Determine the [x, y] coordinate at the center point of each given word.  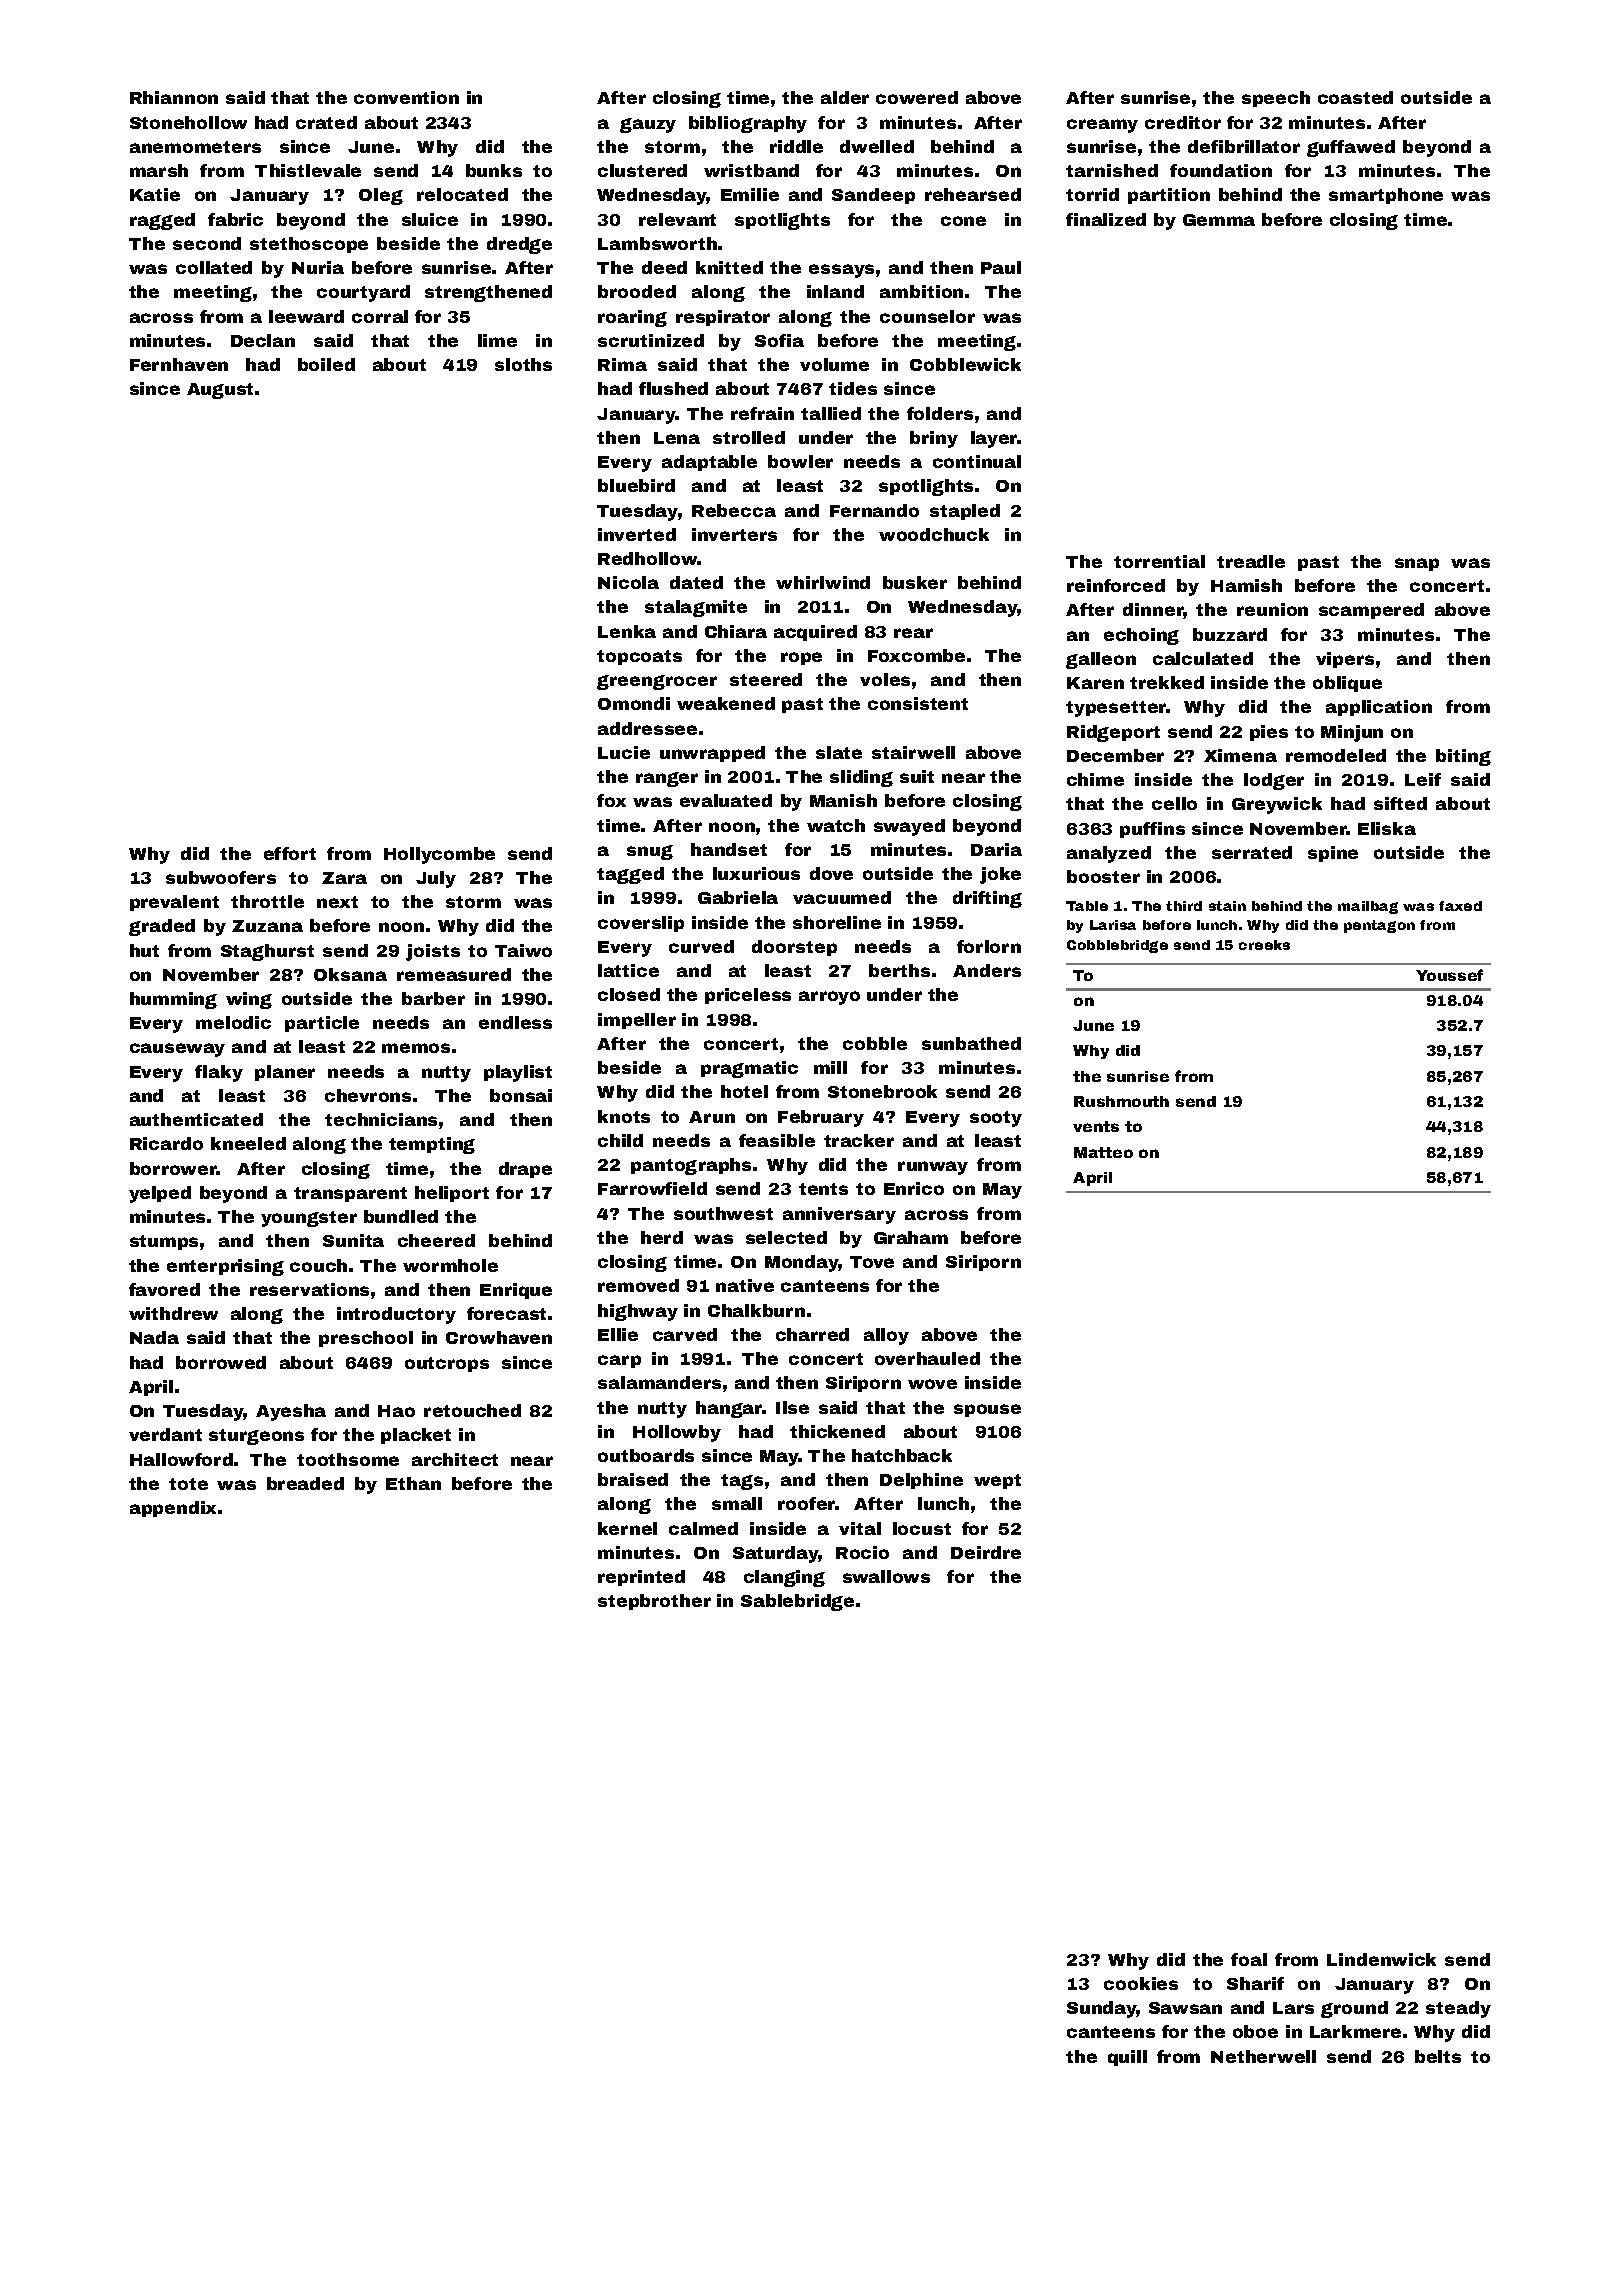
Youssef [1449, 975]
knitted [729, 267]
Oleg [381, 196]
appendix [173, 1509]
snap [1417, 564]
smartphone [1386, 196]
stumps [164, 1242]
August [220, 391]
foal [1249, 1959]
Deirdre [986, 1552]
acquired [815, 633]
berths [899, 970]
